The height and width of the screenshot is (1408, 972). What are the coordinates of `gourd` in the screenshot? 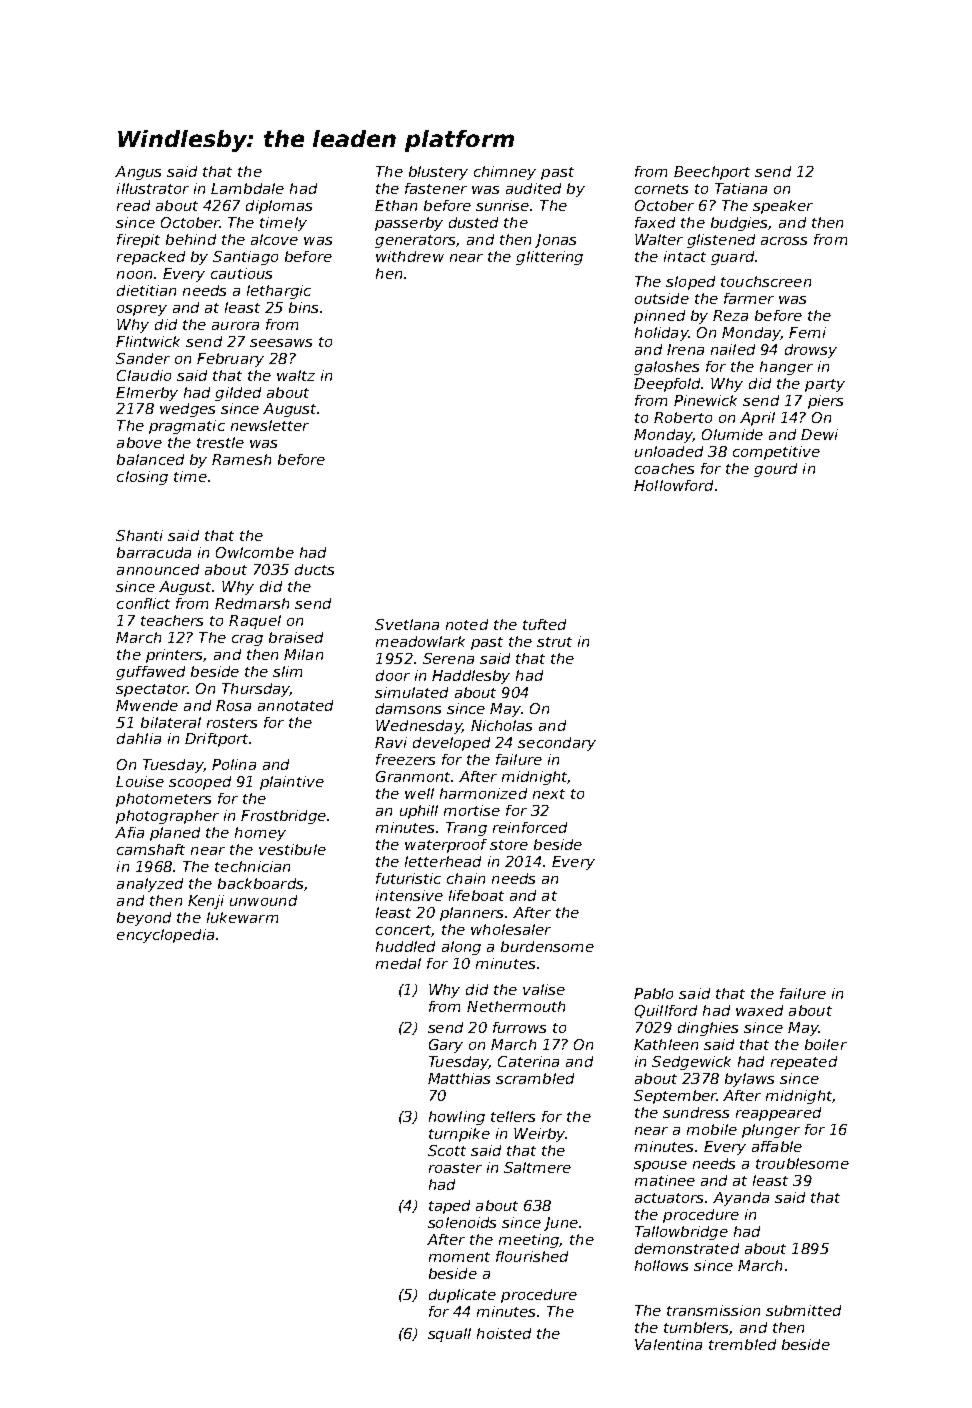 It's located at (775, 470).
